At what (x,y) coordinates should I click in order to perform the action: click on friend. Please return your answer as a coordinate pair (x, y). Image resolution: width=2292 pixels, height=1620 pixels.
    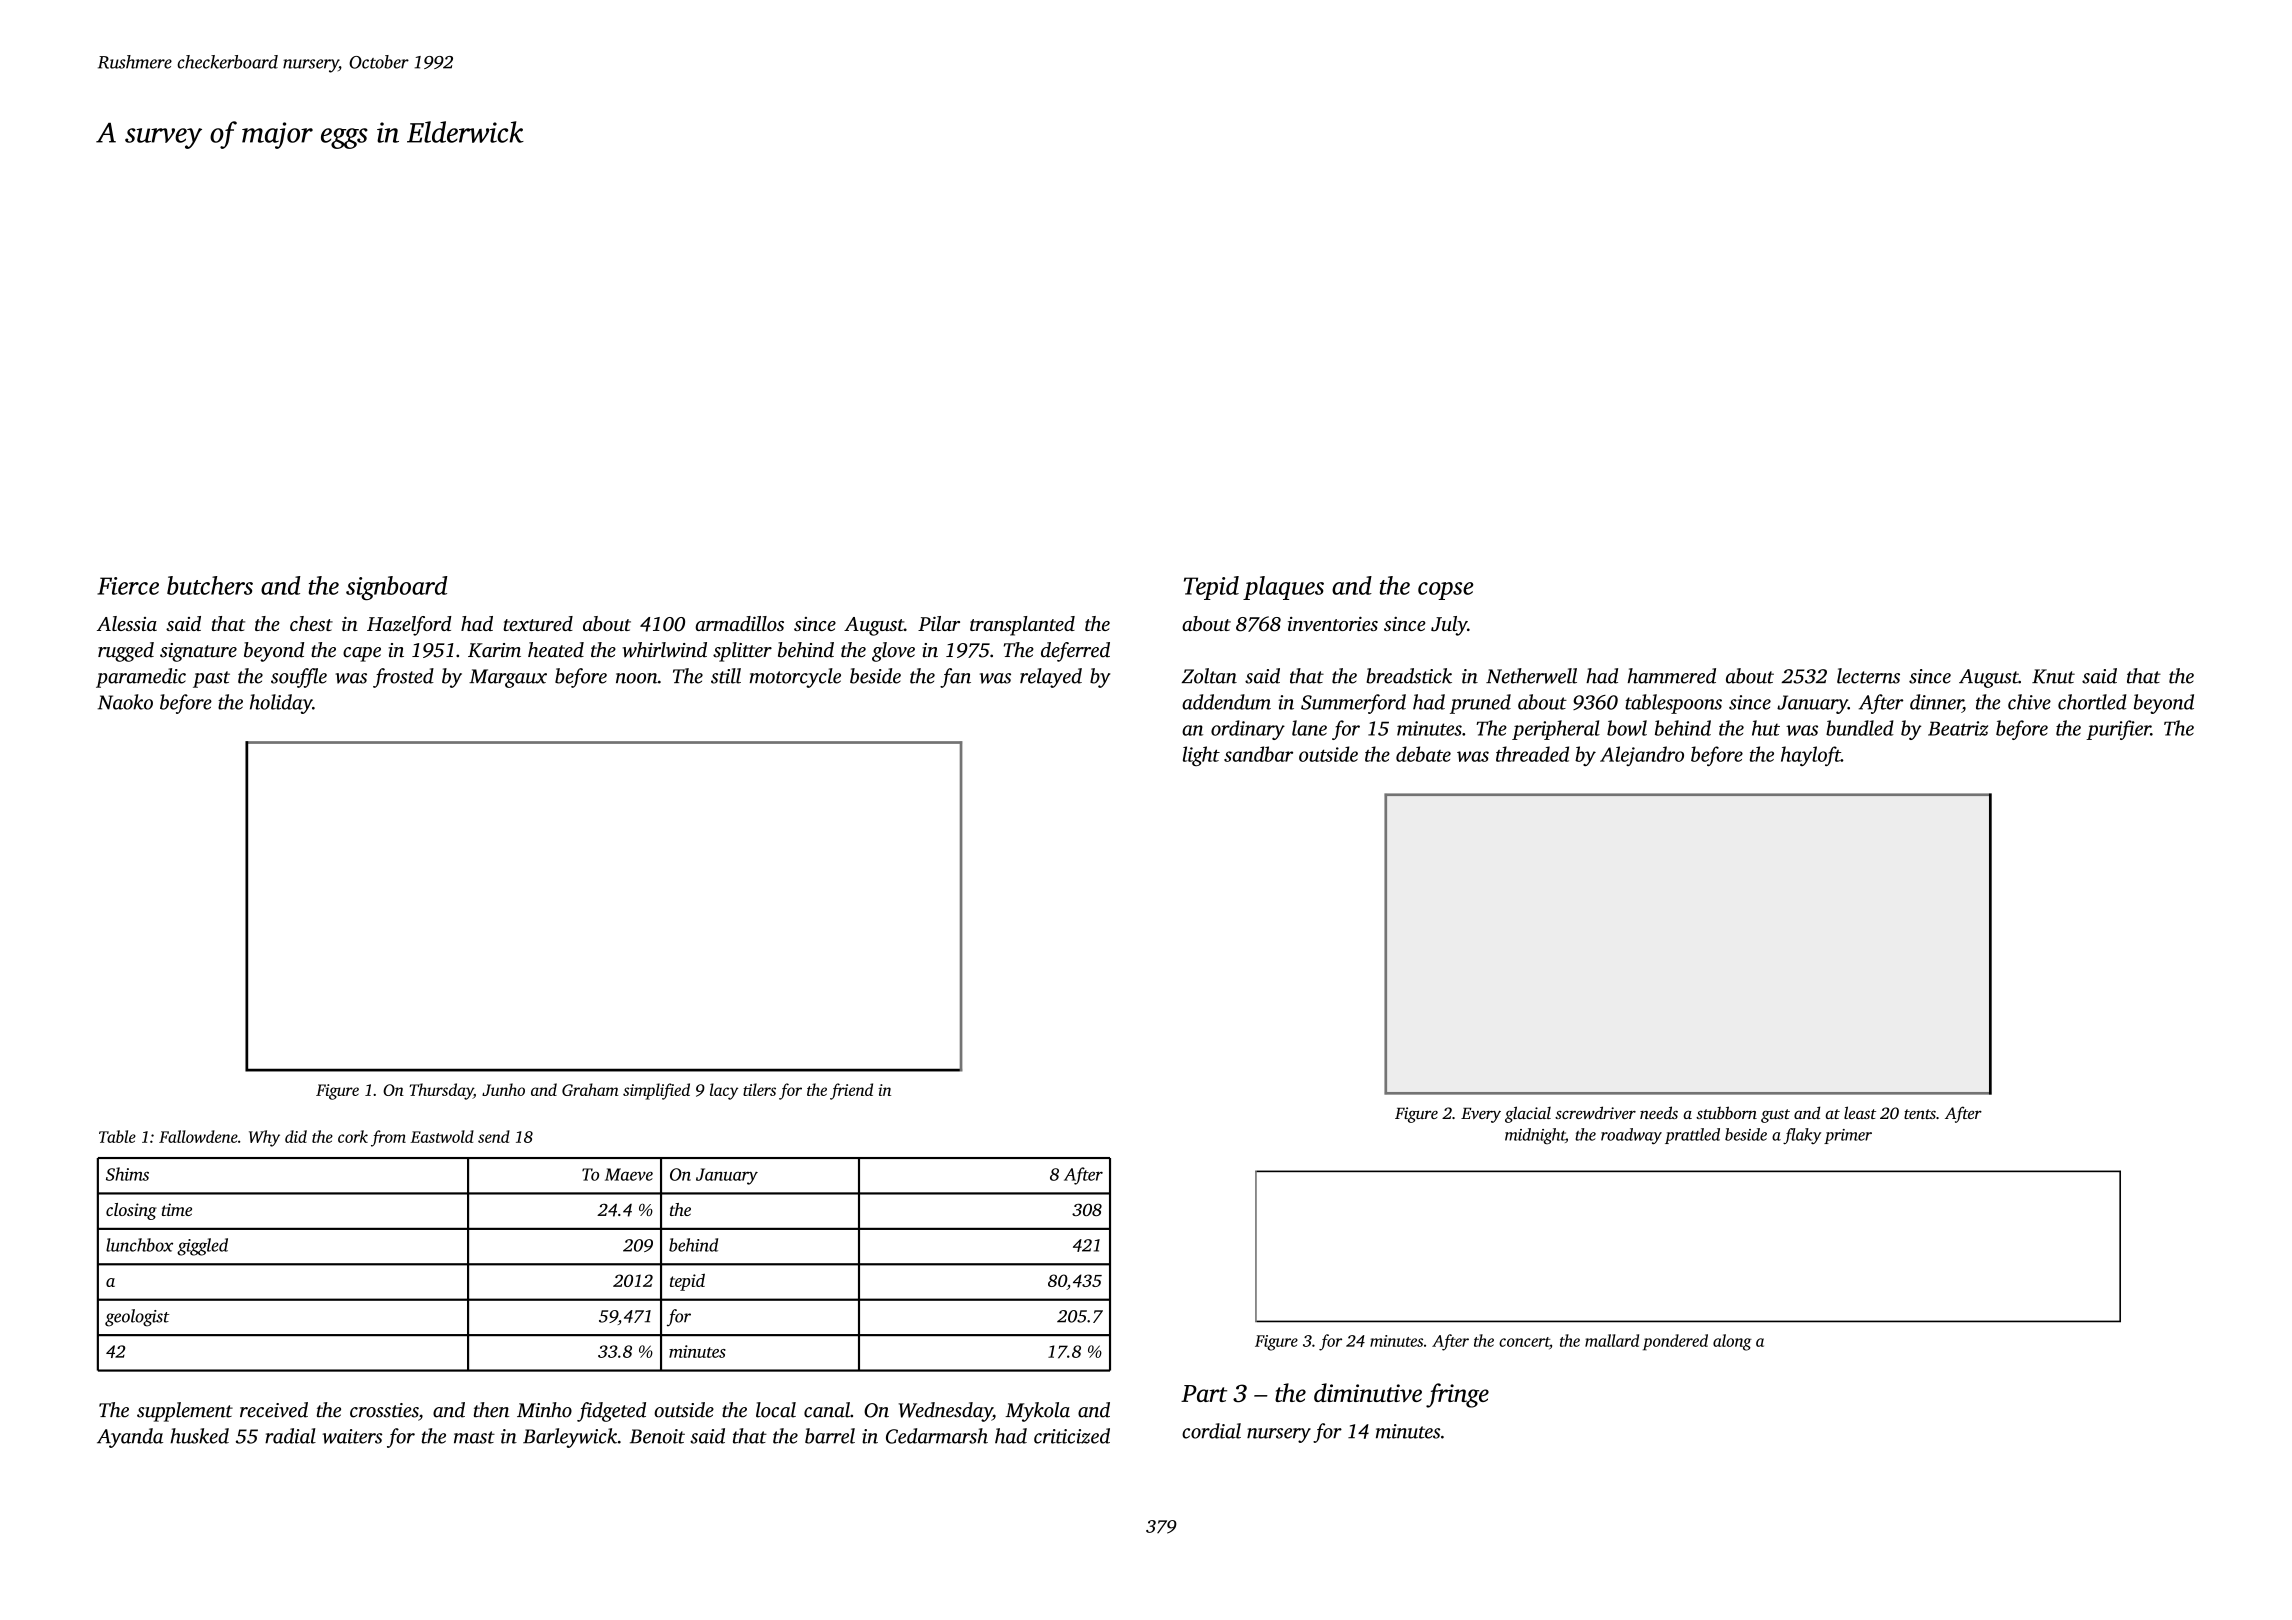
    Looking at the image, I should click on (851, 1091).
